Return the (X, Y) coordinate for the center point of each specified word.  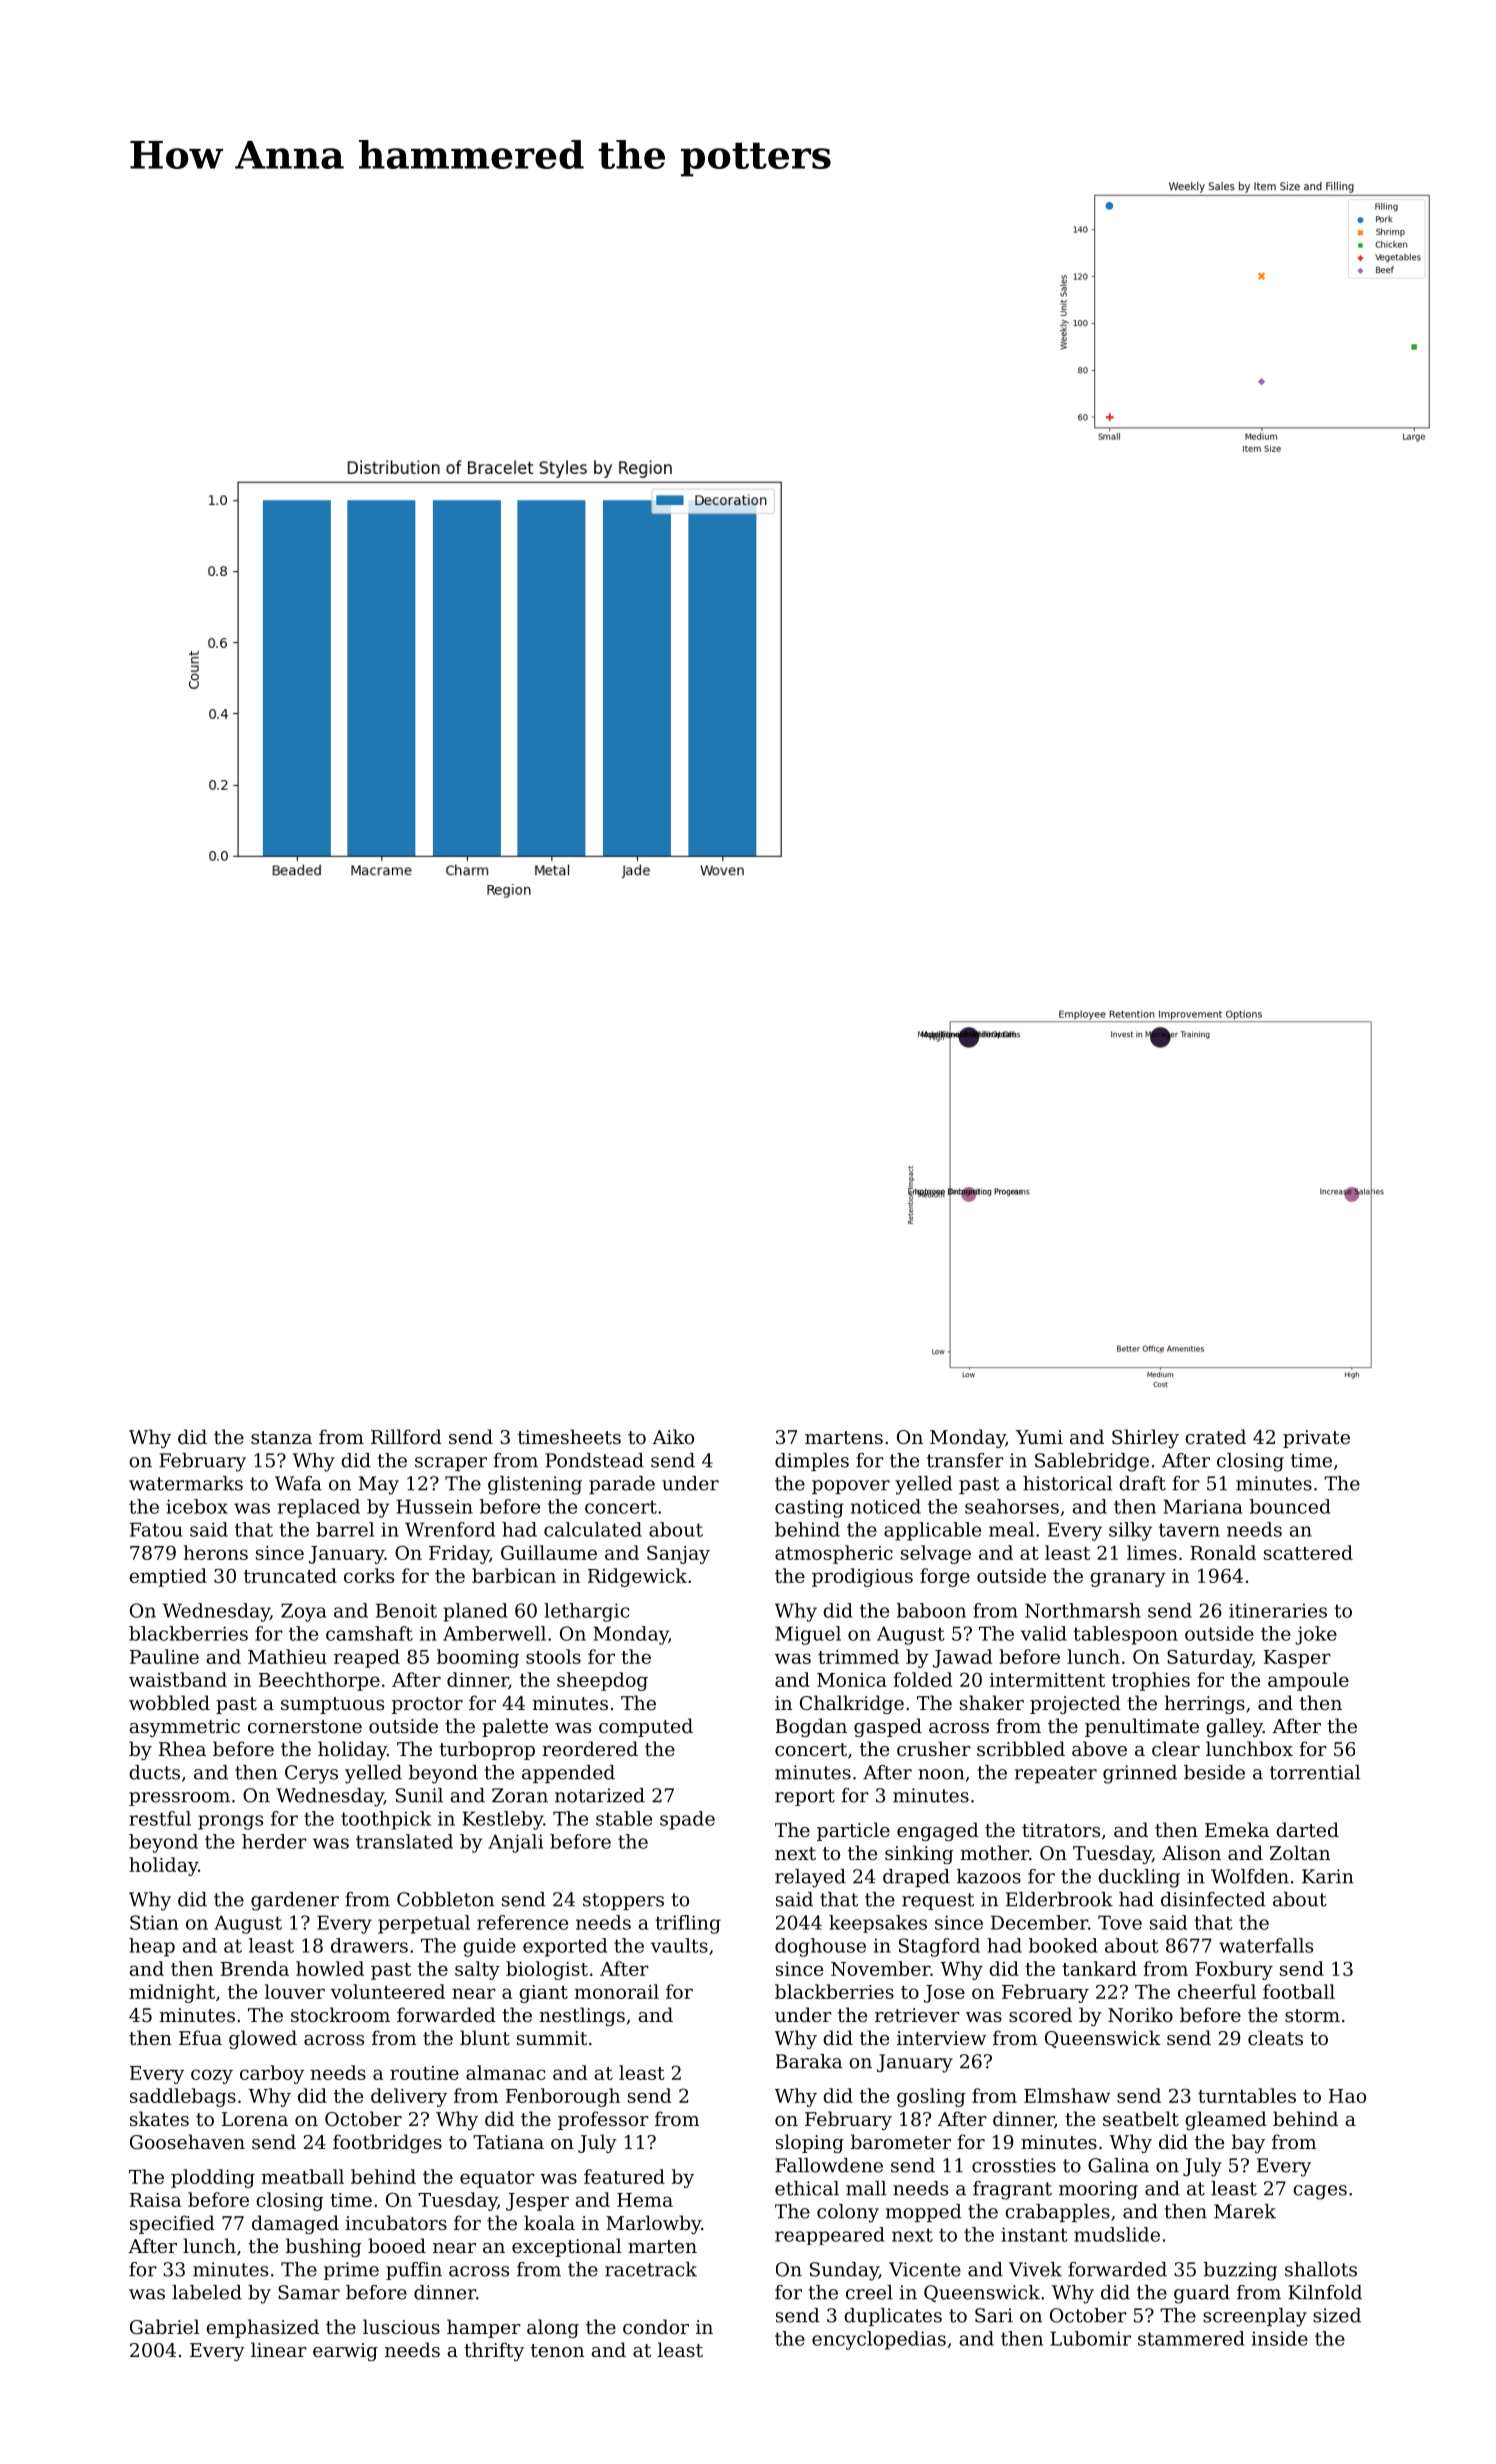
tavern (1189, 1530)
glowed (263, 2039)
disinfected (1213, 1899)
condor (656, 2326)
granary (1128, 1579)
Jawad (962, 1658)
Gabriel (164, 2326)
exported (565, 1947)
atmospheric (834, 1554)
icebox (197, 1506)
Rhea (182, 1748)
